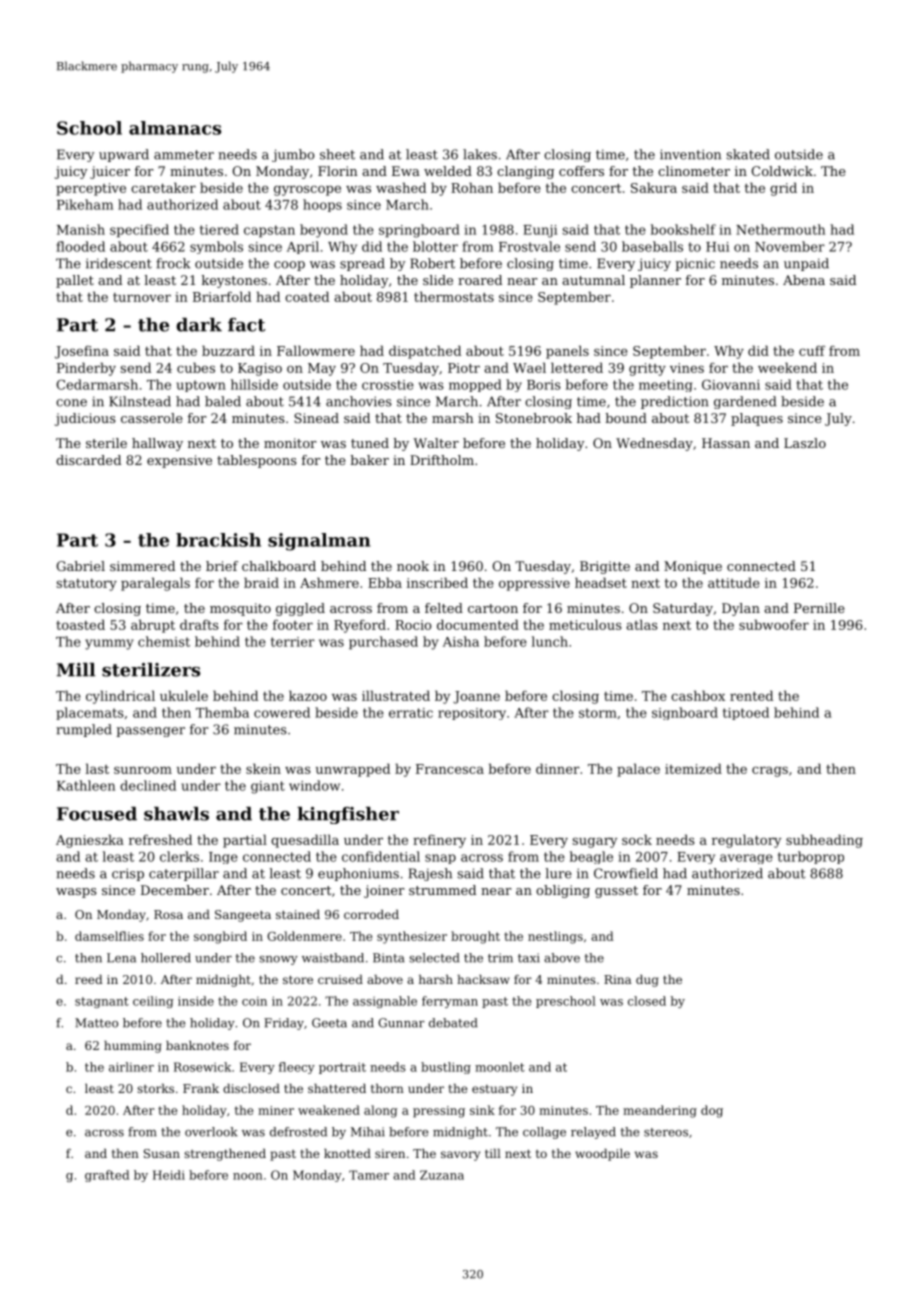 The image size is (924, 1308). I want to click on Monique, so click(693, 567).
